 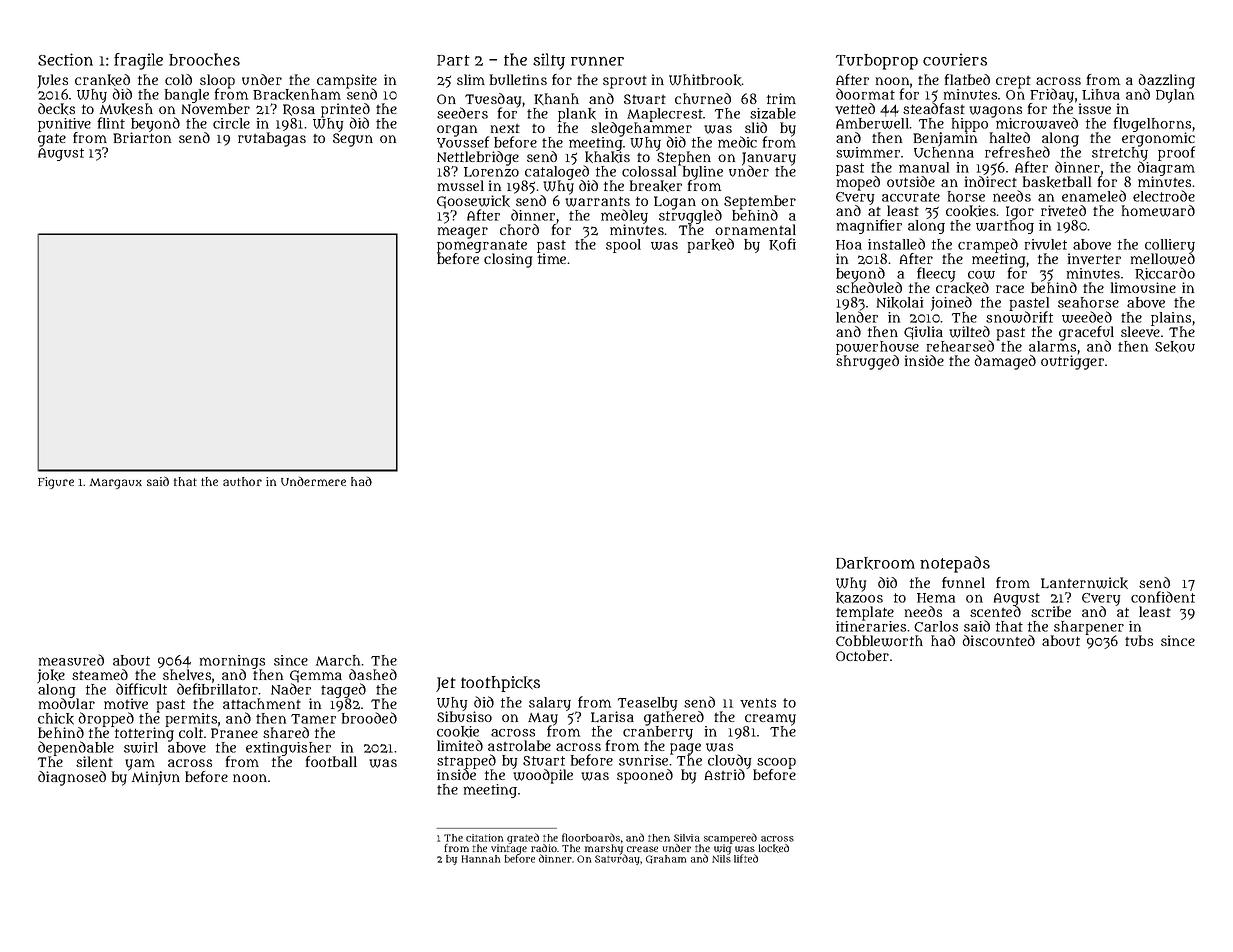 What do you see at coordinates (156, 778) in the screenshot?
I see `Minjun` at bounding box center [156, 778].
